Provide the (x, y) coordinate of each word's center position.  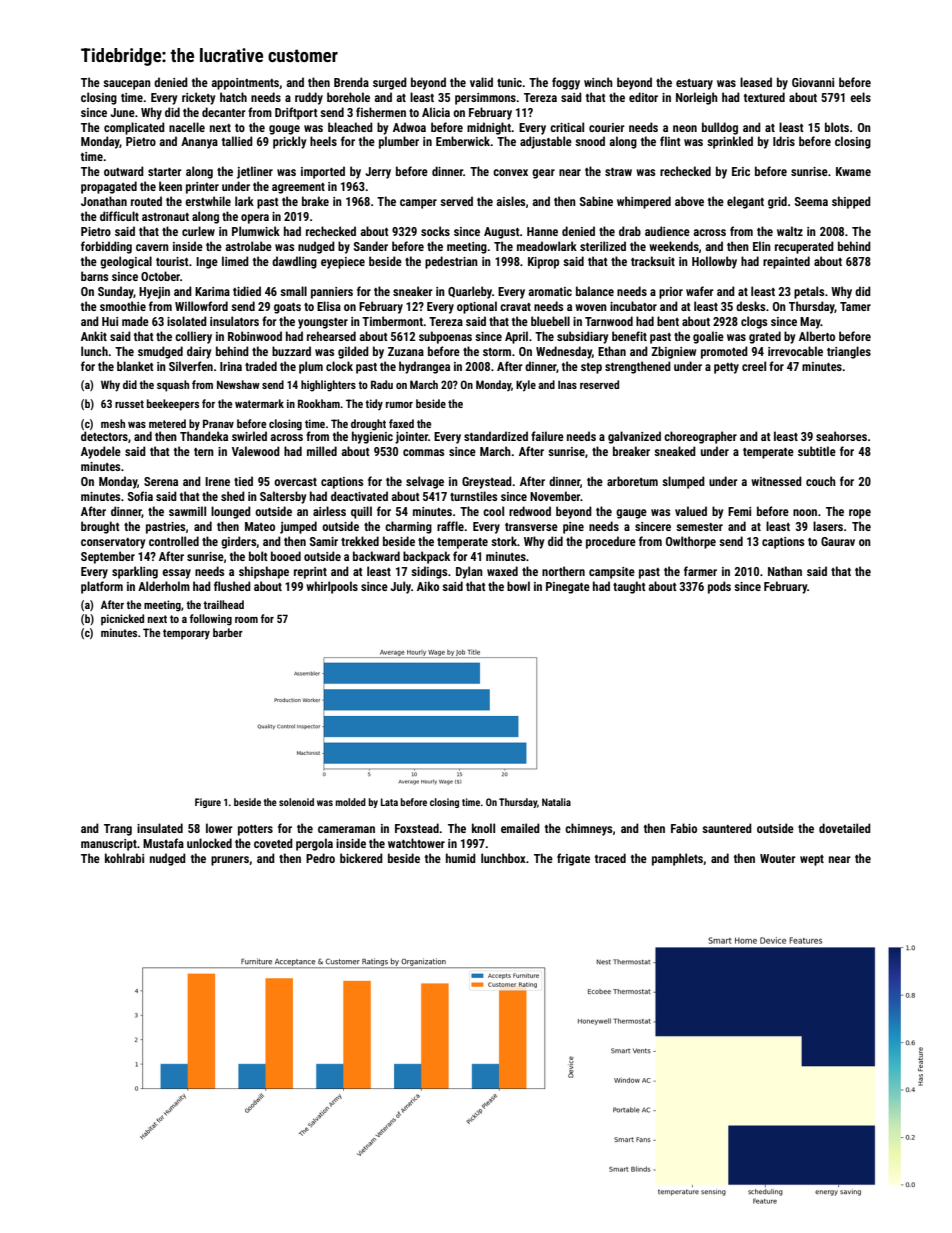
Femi (739, 511)
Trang (118, 830)
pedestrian (451, 262)
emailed (520, 828)
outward (124, 171)
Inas (567, 385)
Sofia (140, 496)
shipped (851, 202)
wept (812, 860)
